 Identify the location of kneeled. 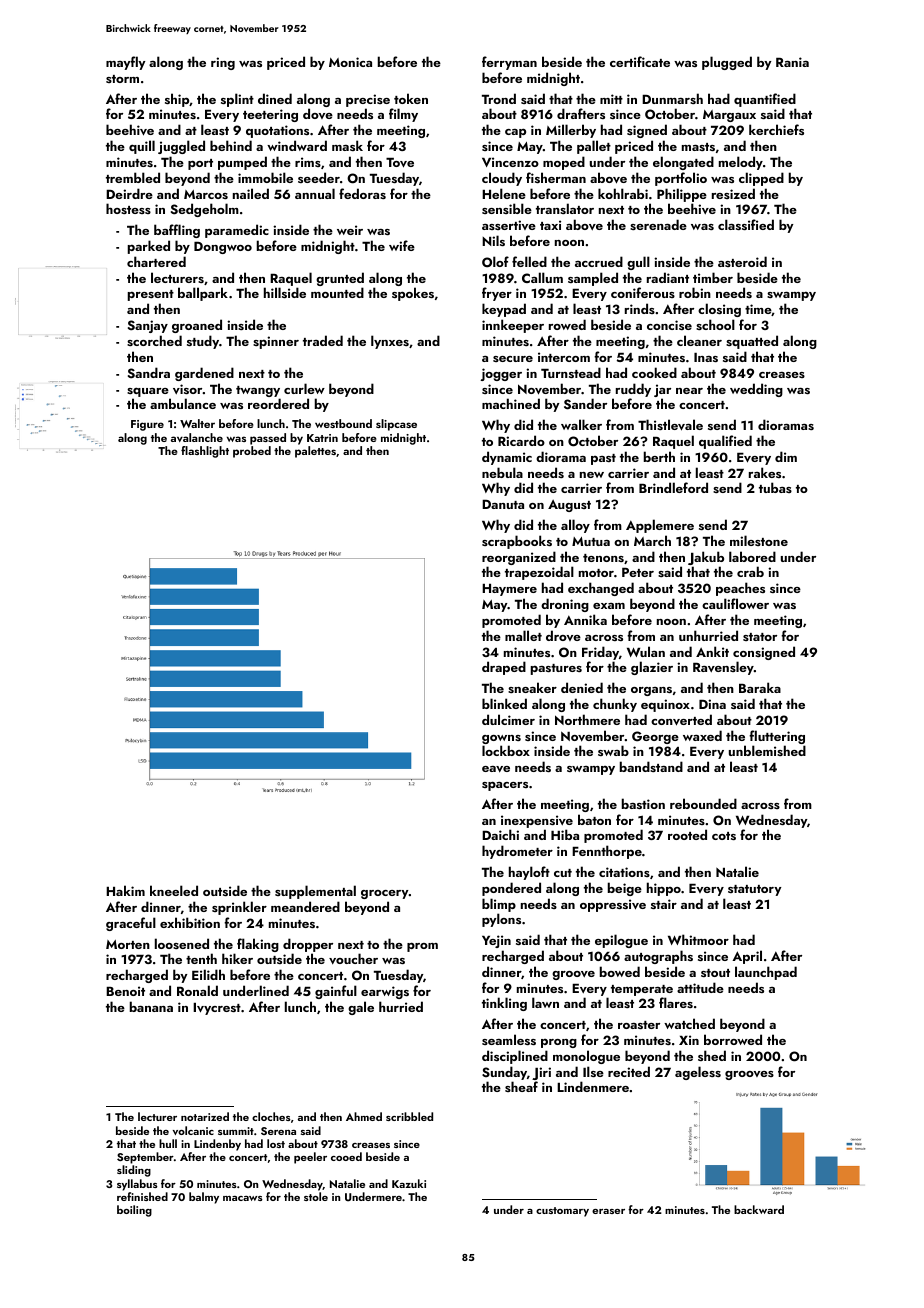
(174, 890).
